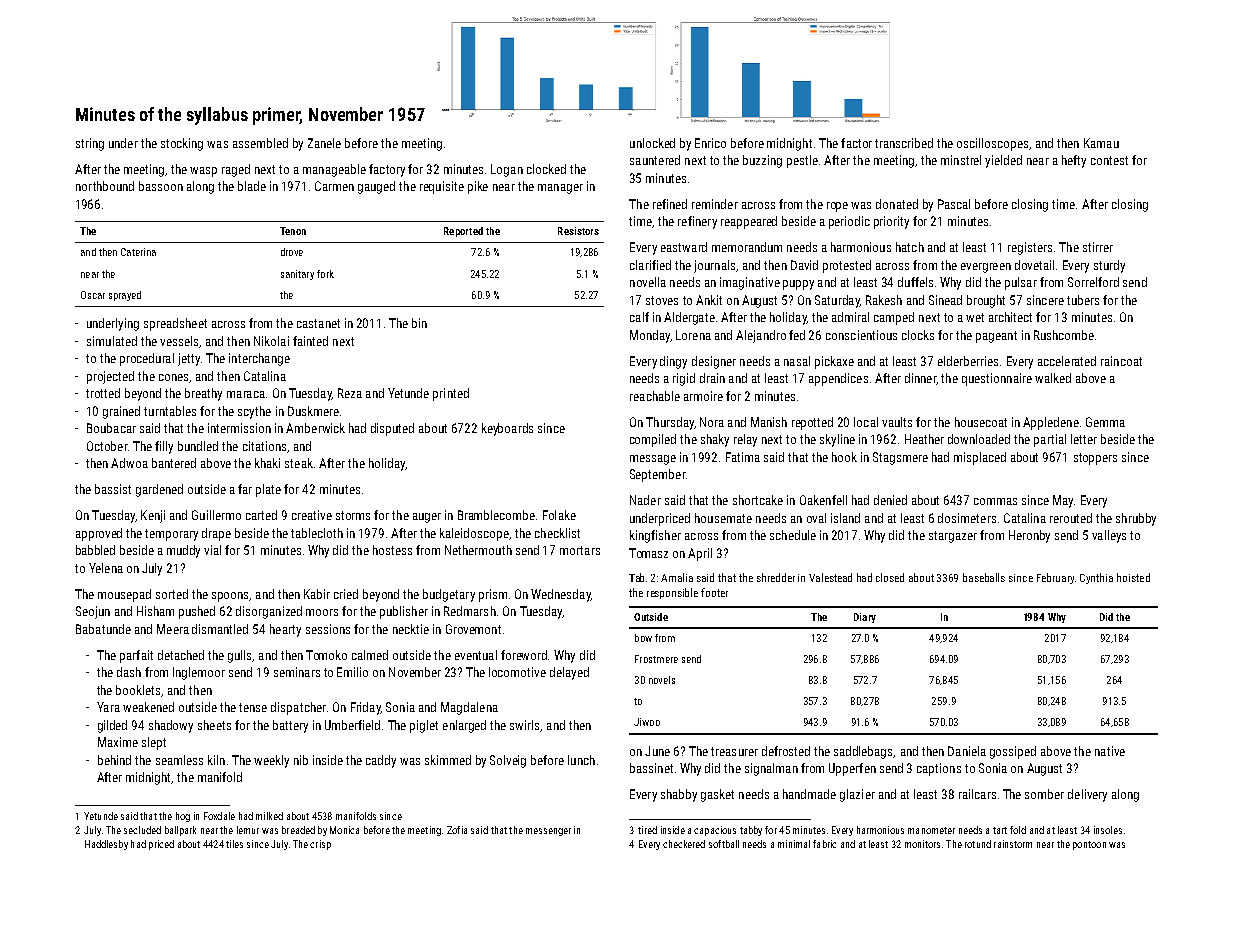  I want to click on periodic, so click(849, 222).
